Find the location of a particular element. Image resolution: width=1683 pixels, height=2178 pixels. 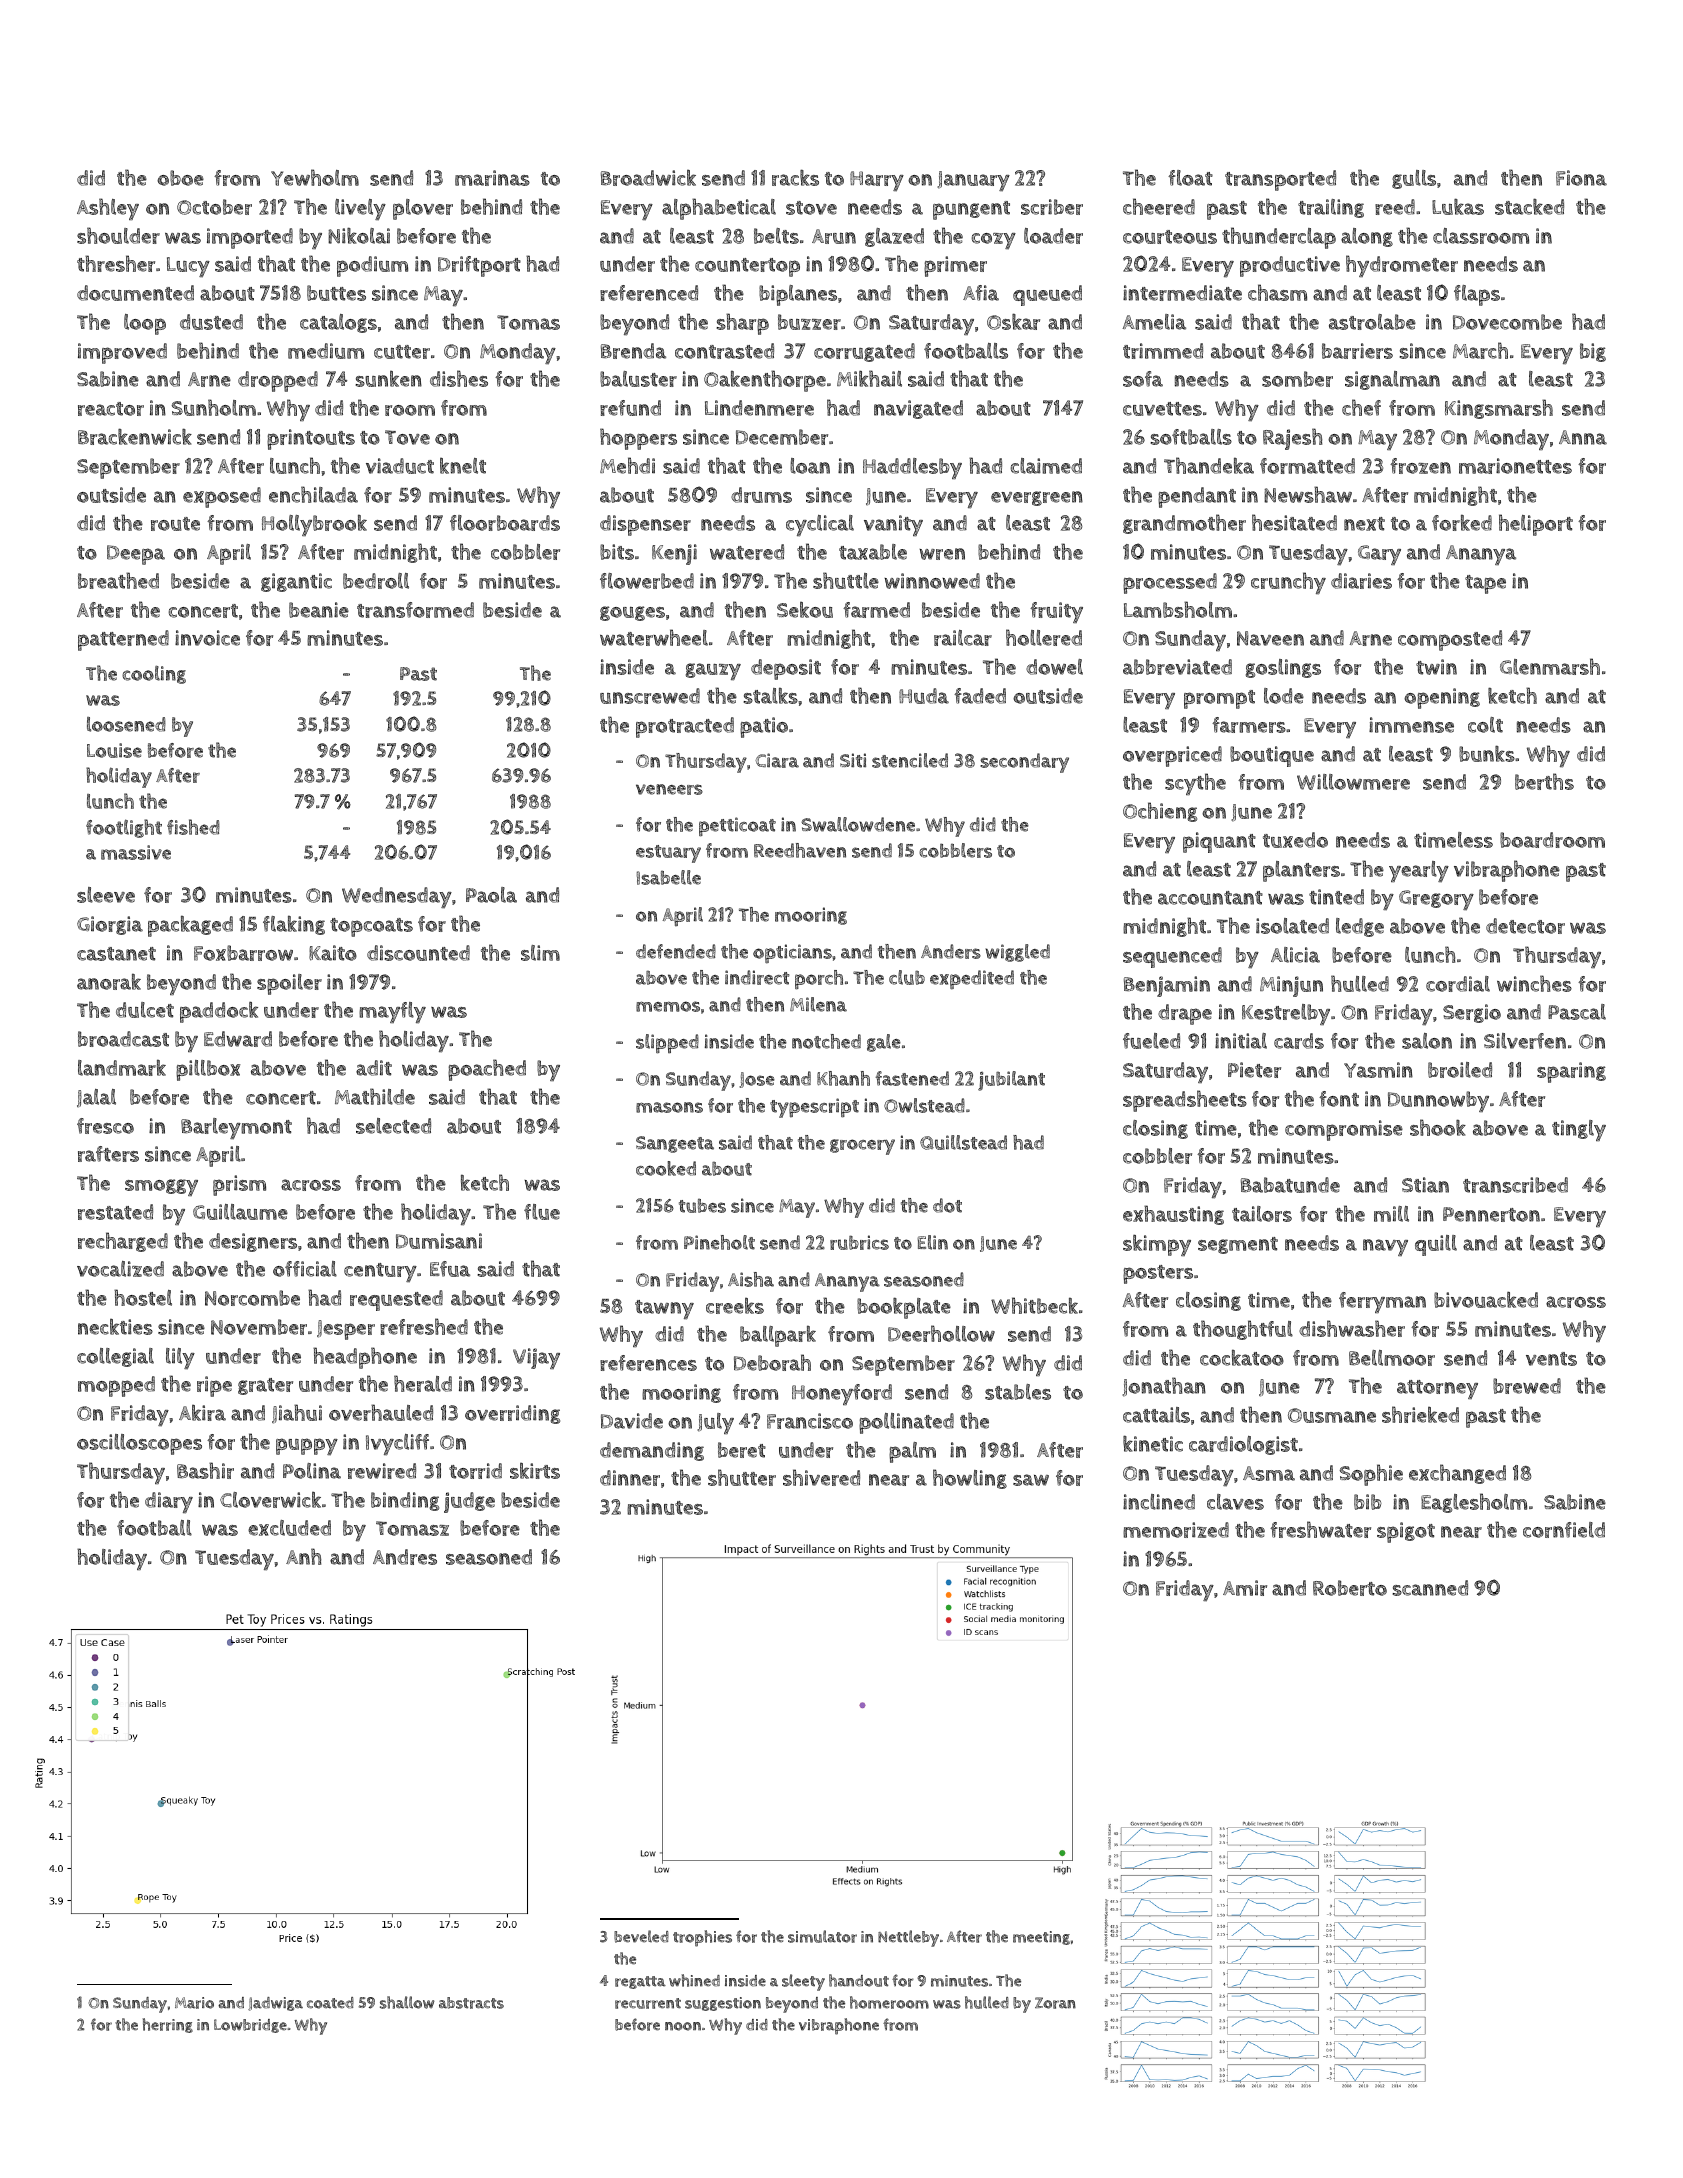

suggestion is located at coordinates (723, 2004).
